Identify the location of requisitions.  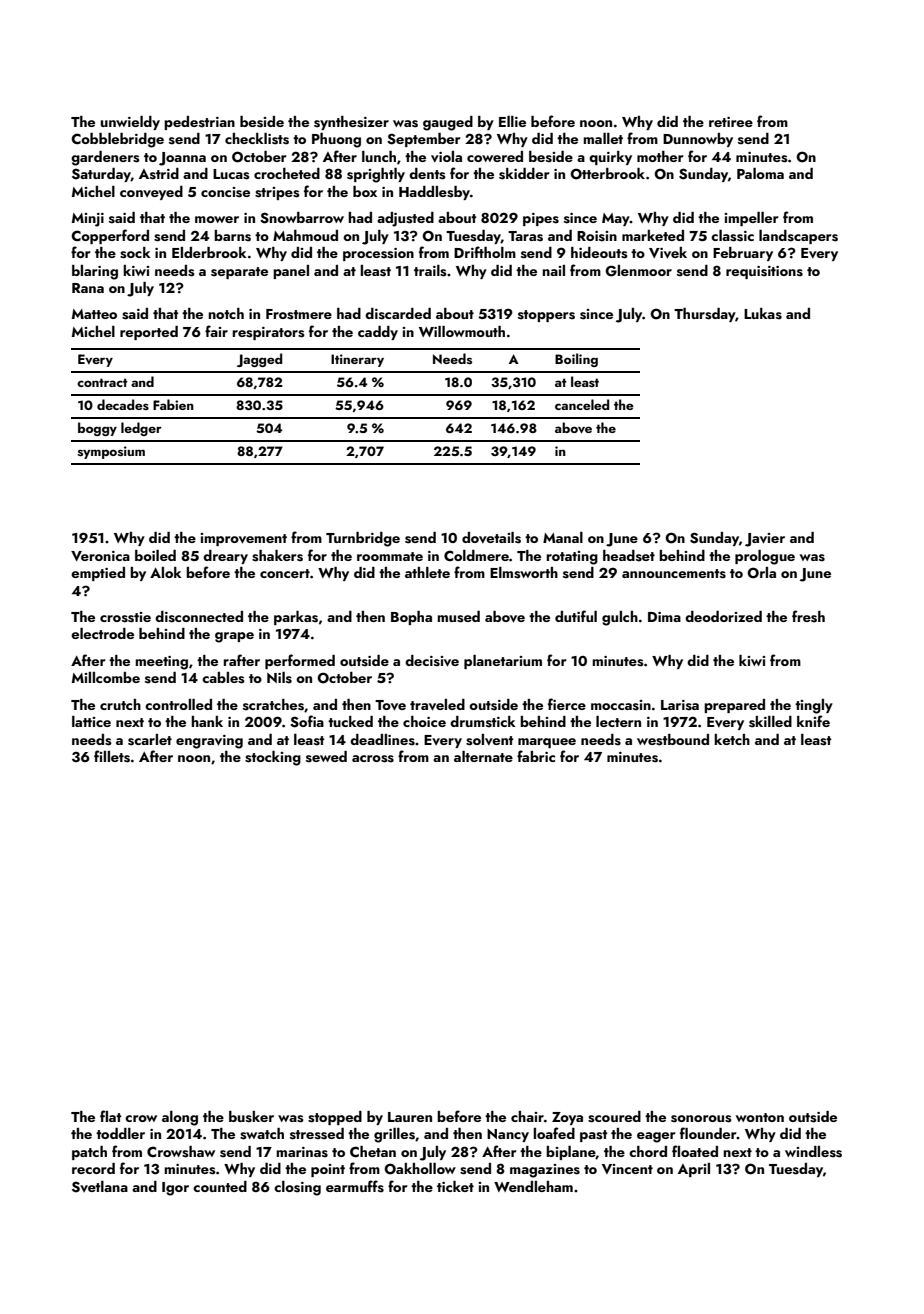
(764, 272).
